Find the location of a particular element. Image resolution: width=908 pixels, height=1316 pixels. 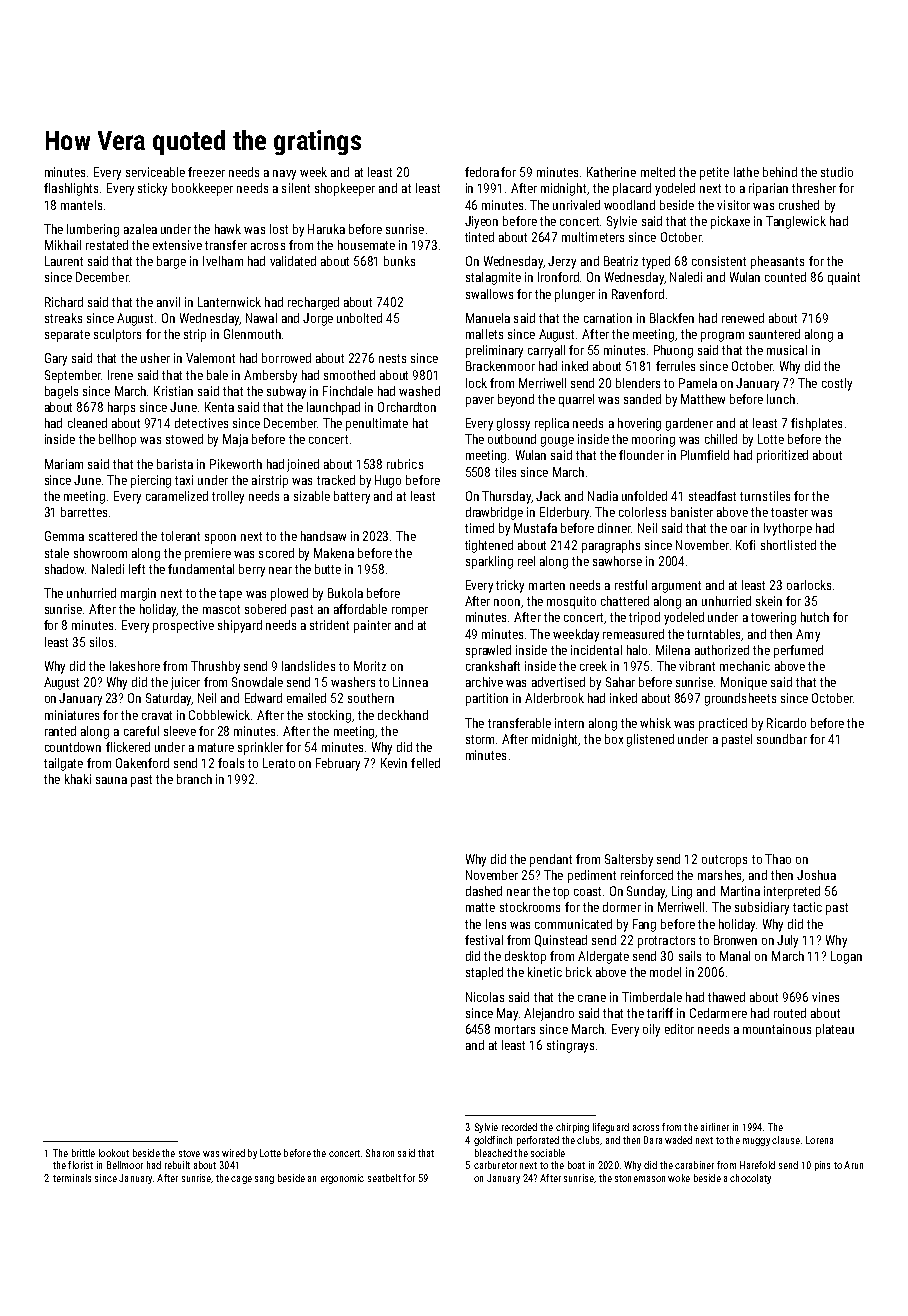

Alejandro is located at coordinates (549, 1014).
